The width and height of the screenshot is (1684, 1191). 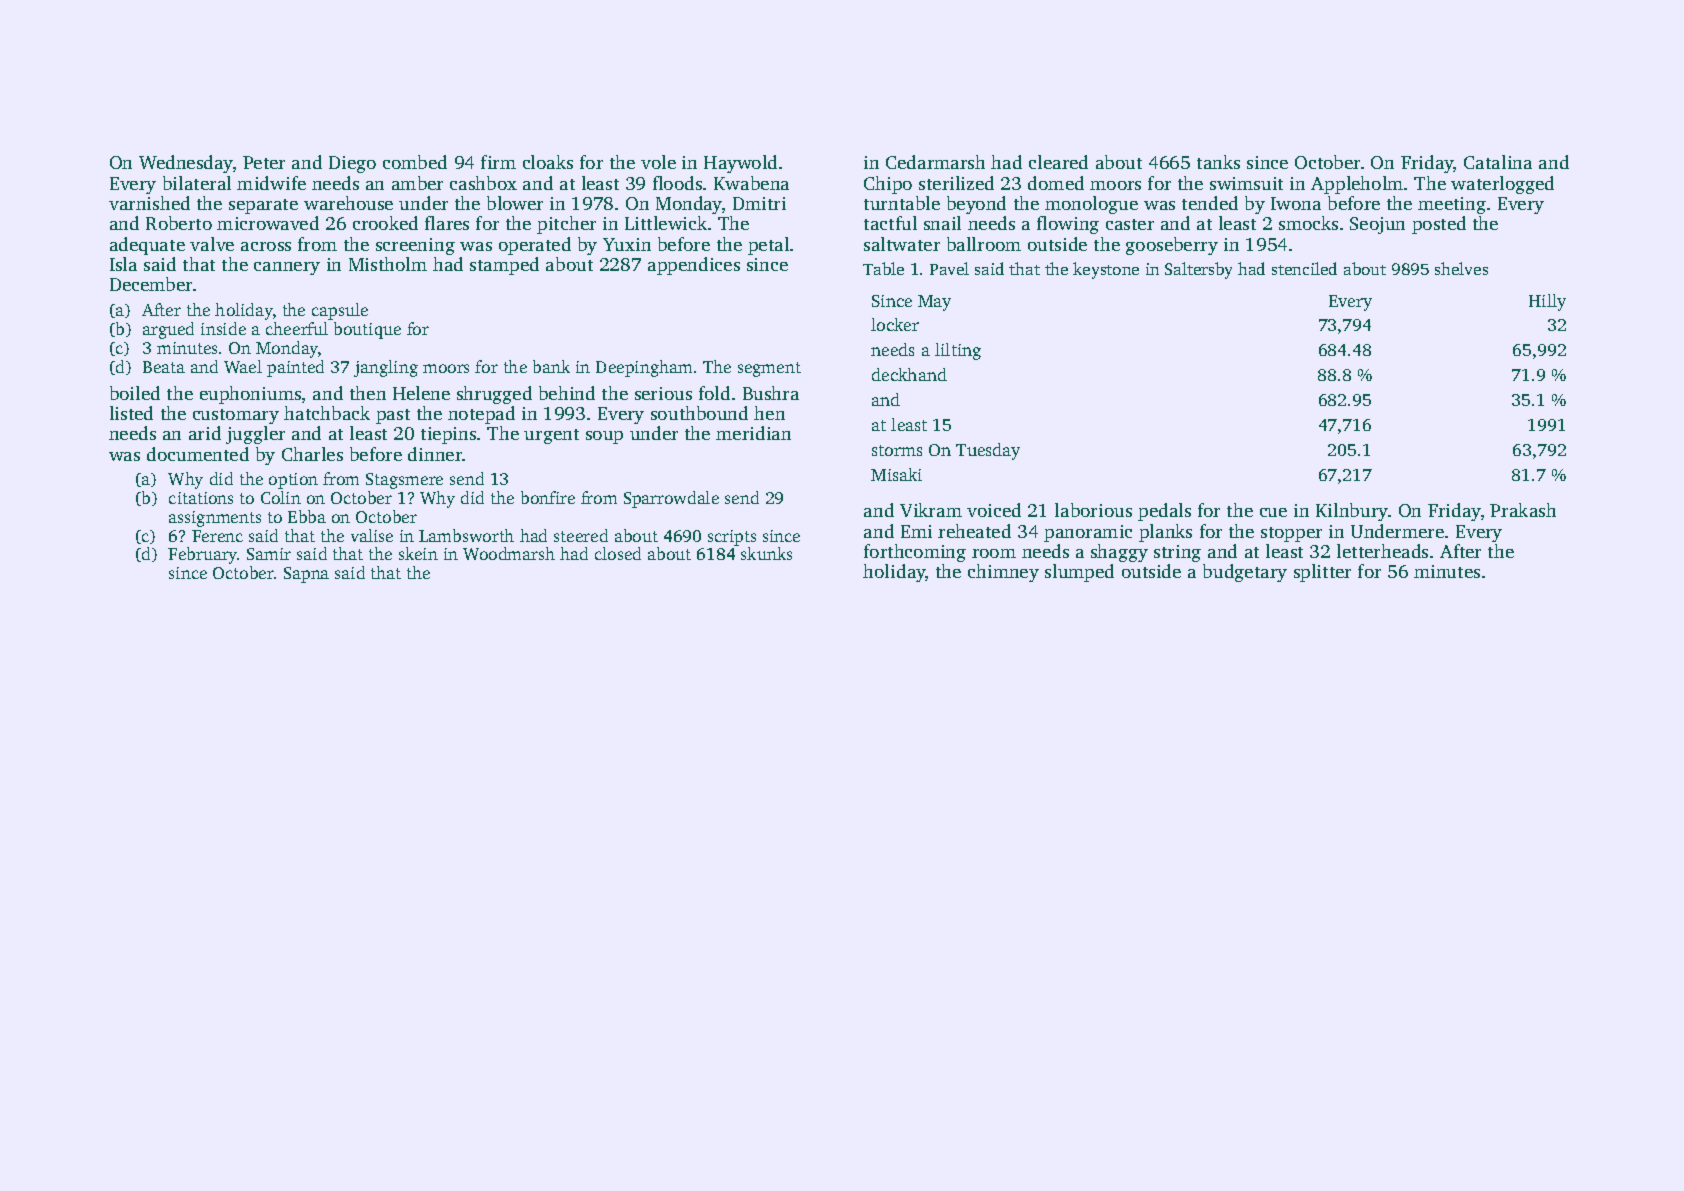 I want to click on Haywold, so click(x=740, y=164).
